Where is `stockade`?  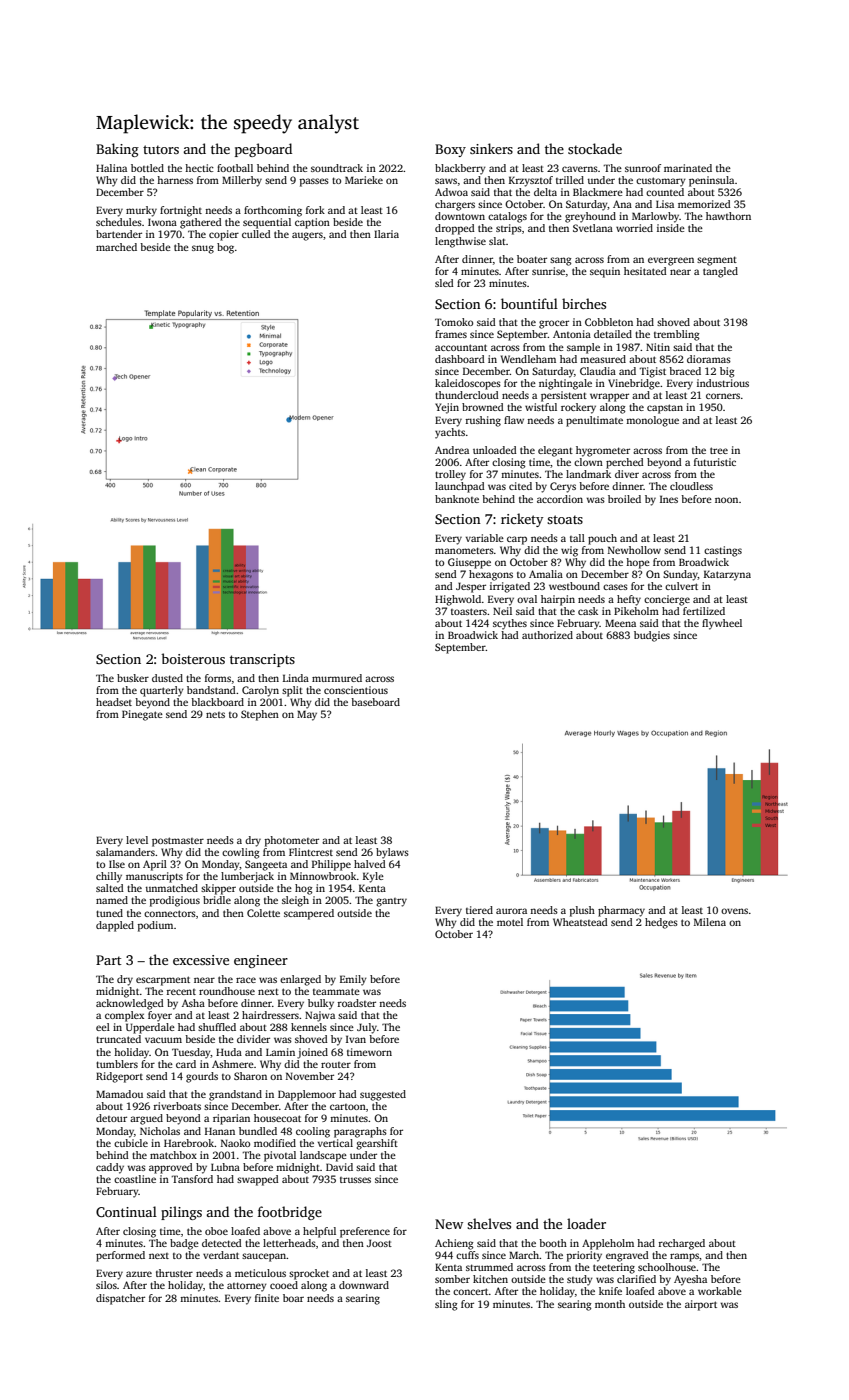
stockade is located at coordinates (595, 148).
